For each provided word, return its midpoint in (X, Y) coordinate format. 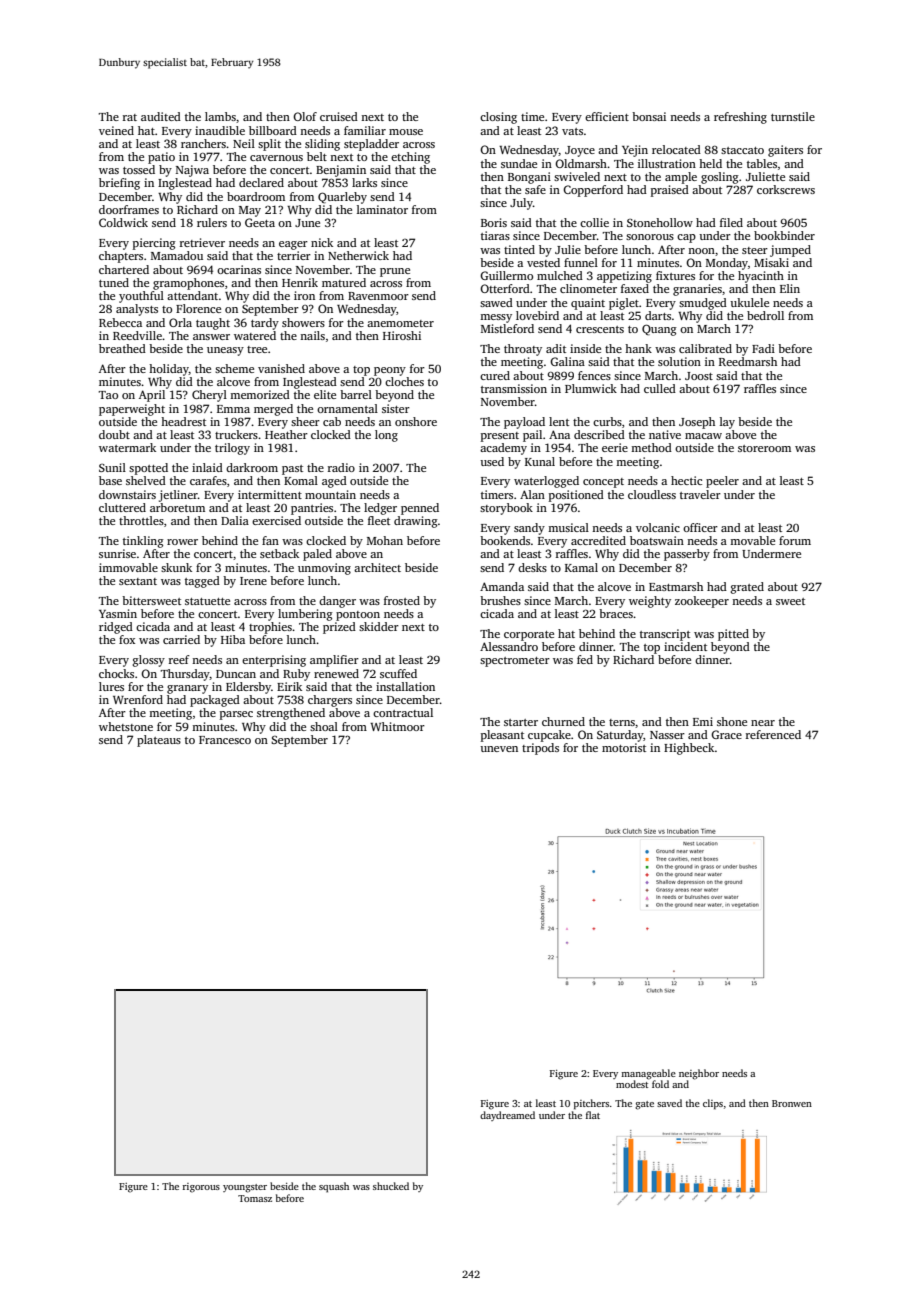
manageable (648, 1074)
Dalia (235, 520)
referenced (773, 734)
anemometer (400, 323)
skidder (379, 626)
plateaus (159, 741)
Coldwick (123, 222)
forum (795, 540)
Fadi (763, 348)
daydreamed (507, 1116)
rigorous (201, 1188)
